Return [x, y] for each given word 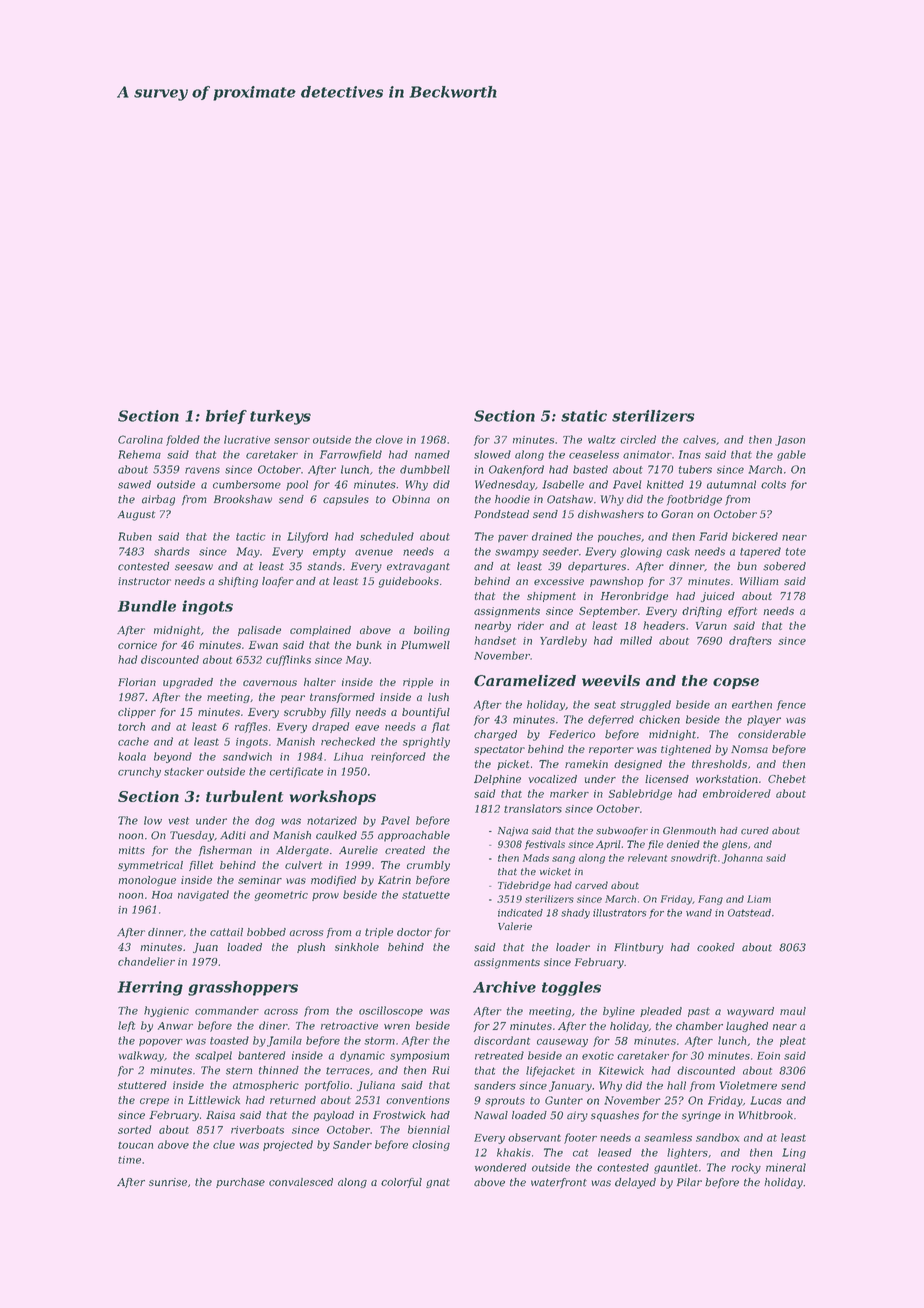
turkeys [280, 417]
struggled [645, 705]
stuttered [142, 1085]
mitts [132, 850]
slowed [492, 454]
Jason [790, 441]
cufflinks [288, 660]
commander [227, 1010]
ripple [418, 683]
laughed [747, 1027]
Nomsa [749, 749]
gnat [438, 1183]
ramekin [586, 764]
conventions [418, 1100]
